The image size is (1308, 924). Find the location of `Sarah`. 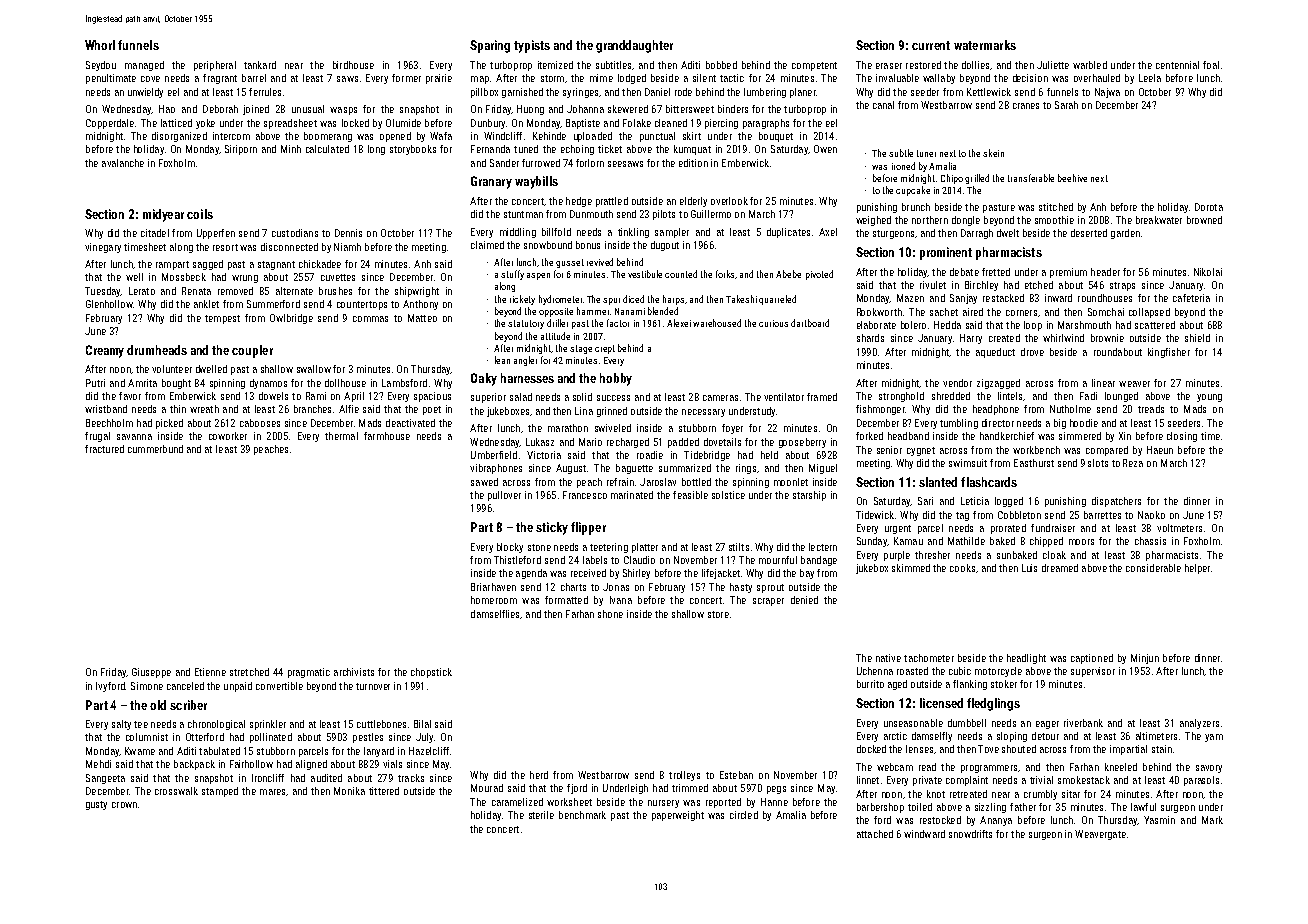

Sarah is located at coordinates (1066, 105).
